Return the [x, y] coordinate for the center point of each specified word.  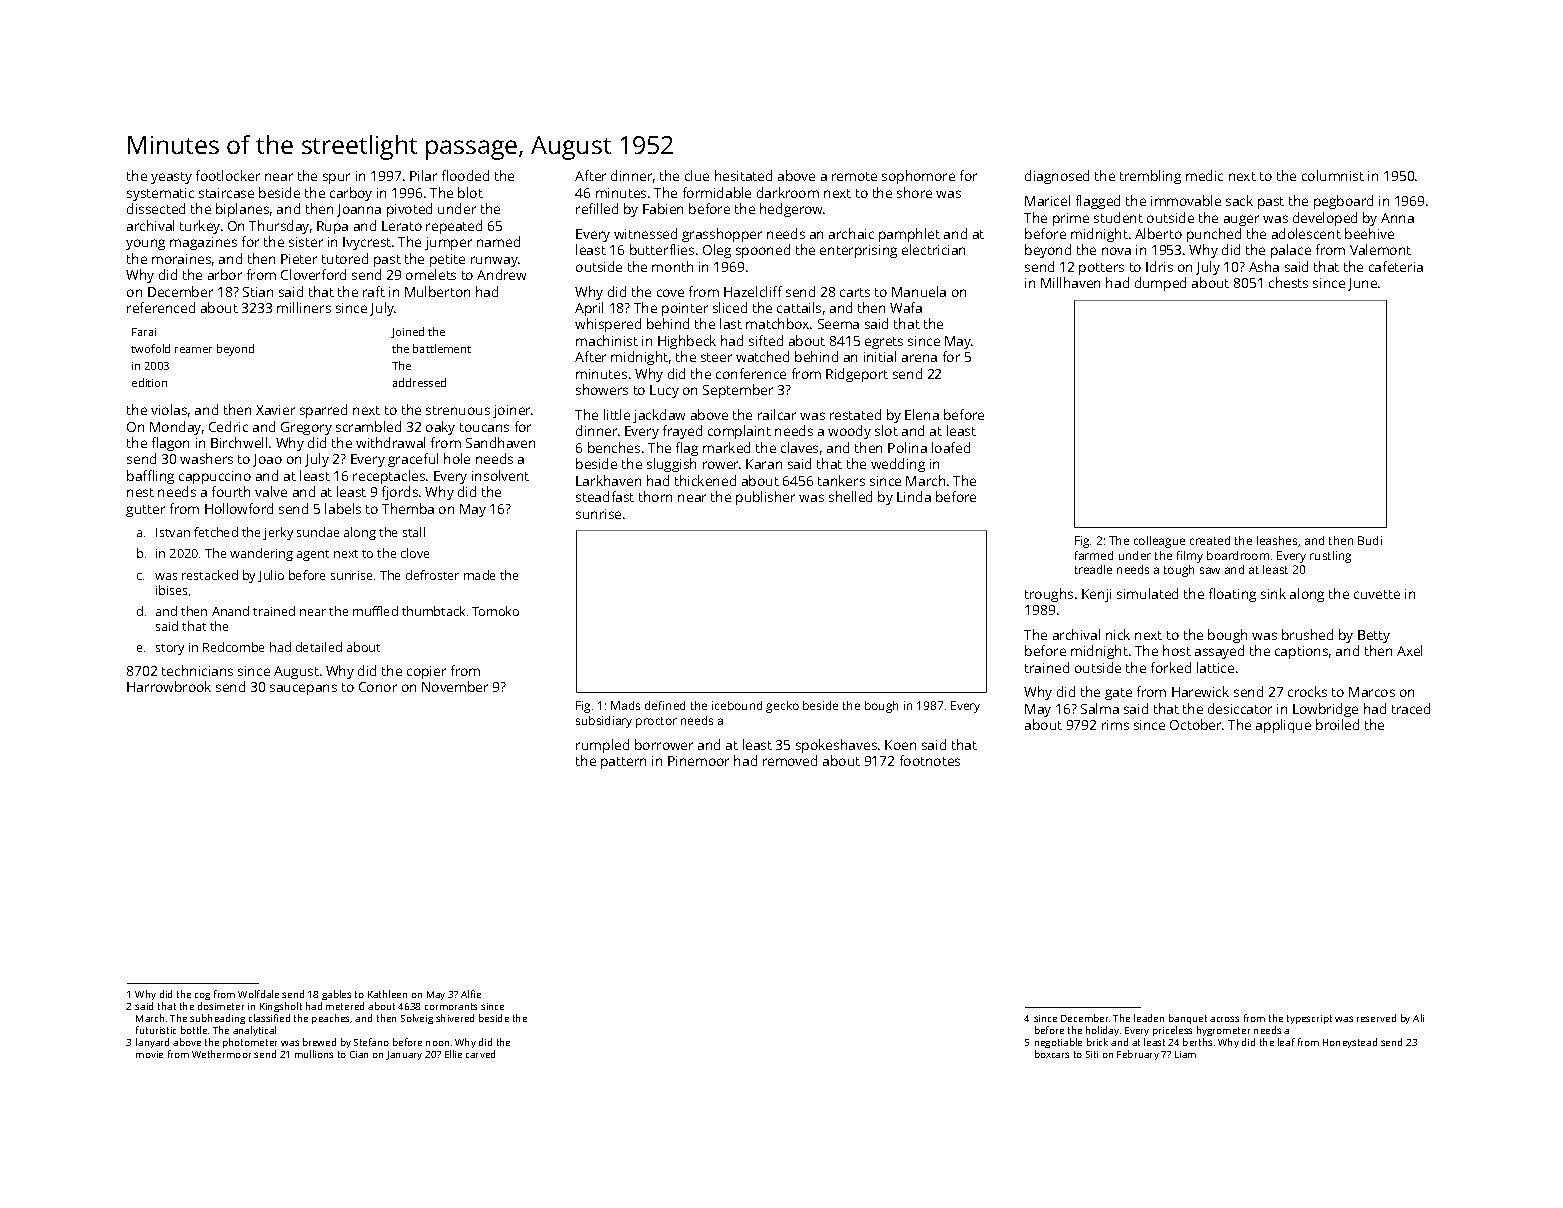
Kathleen [387, 994]
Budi [1370, 540]
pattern [623, 763]
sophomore [918, 177]
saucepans [303, 689]
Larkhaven [608, 480]
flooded [465, 175]
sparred [323, 411]
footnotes [930, 760]
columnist [1333, 175]
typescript [1309, 1019]
